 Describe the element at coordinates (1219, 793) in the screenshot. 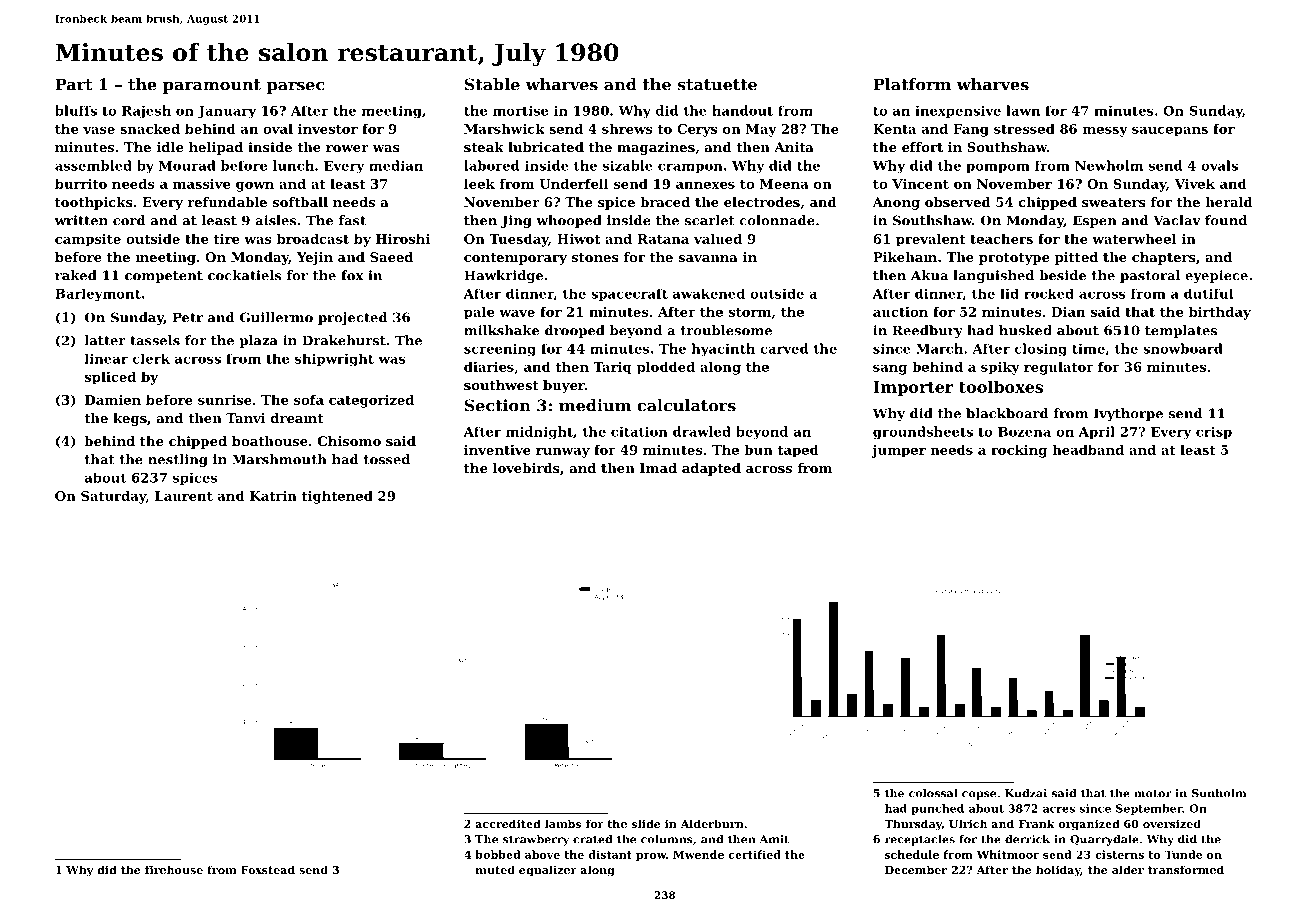

I see `Sunholm` at that location.
